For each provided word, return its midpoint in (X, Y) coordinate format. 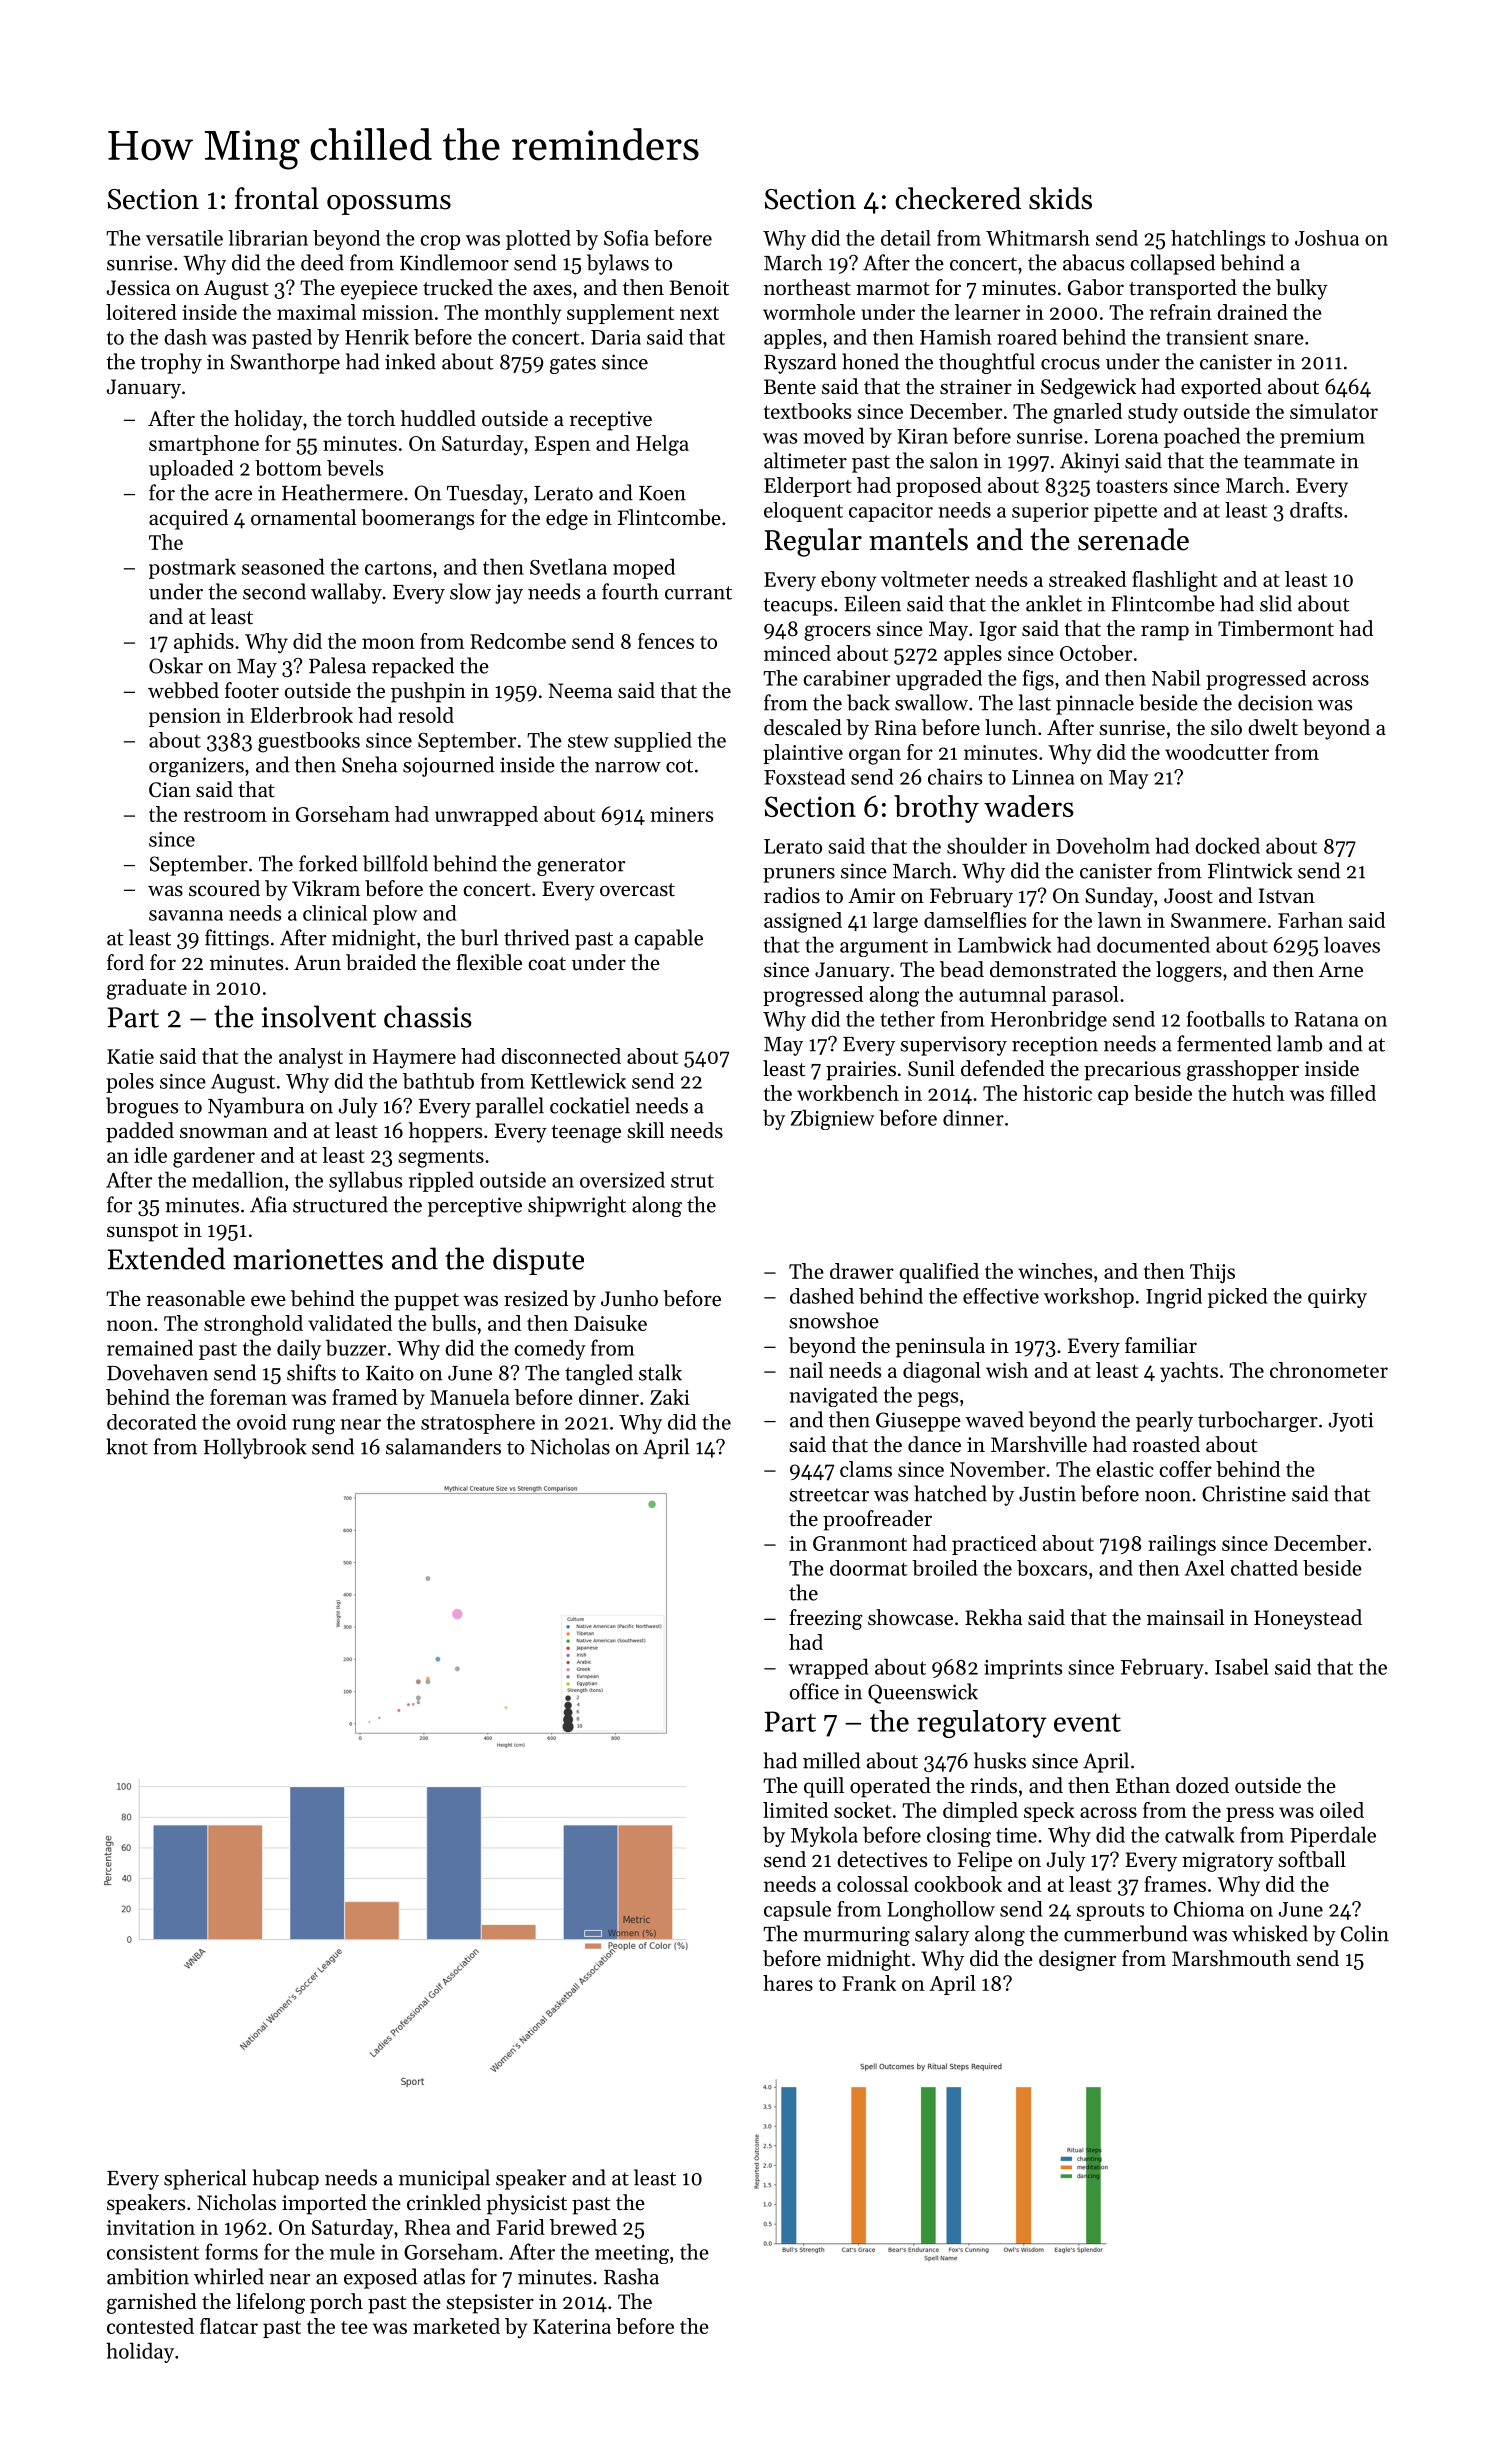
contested (150, 2326)
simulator (1334, 411)
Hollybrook (255, 1448)
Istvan (1287, 896)
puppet (426, 1302)
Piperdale (1333, 1836)
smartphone (204, 445)
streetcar (829, 1495)
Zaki (670, 1397)
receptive (610, 421)
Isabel (1242, 1666)
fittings (237, 939)
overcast (637, 890)
